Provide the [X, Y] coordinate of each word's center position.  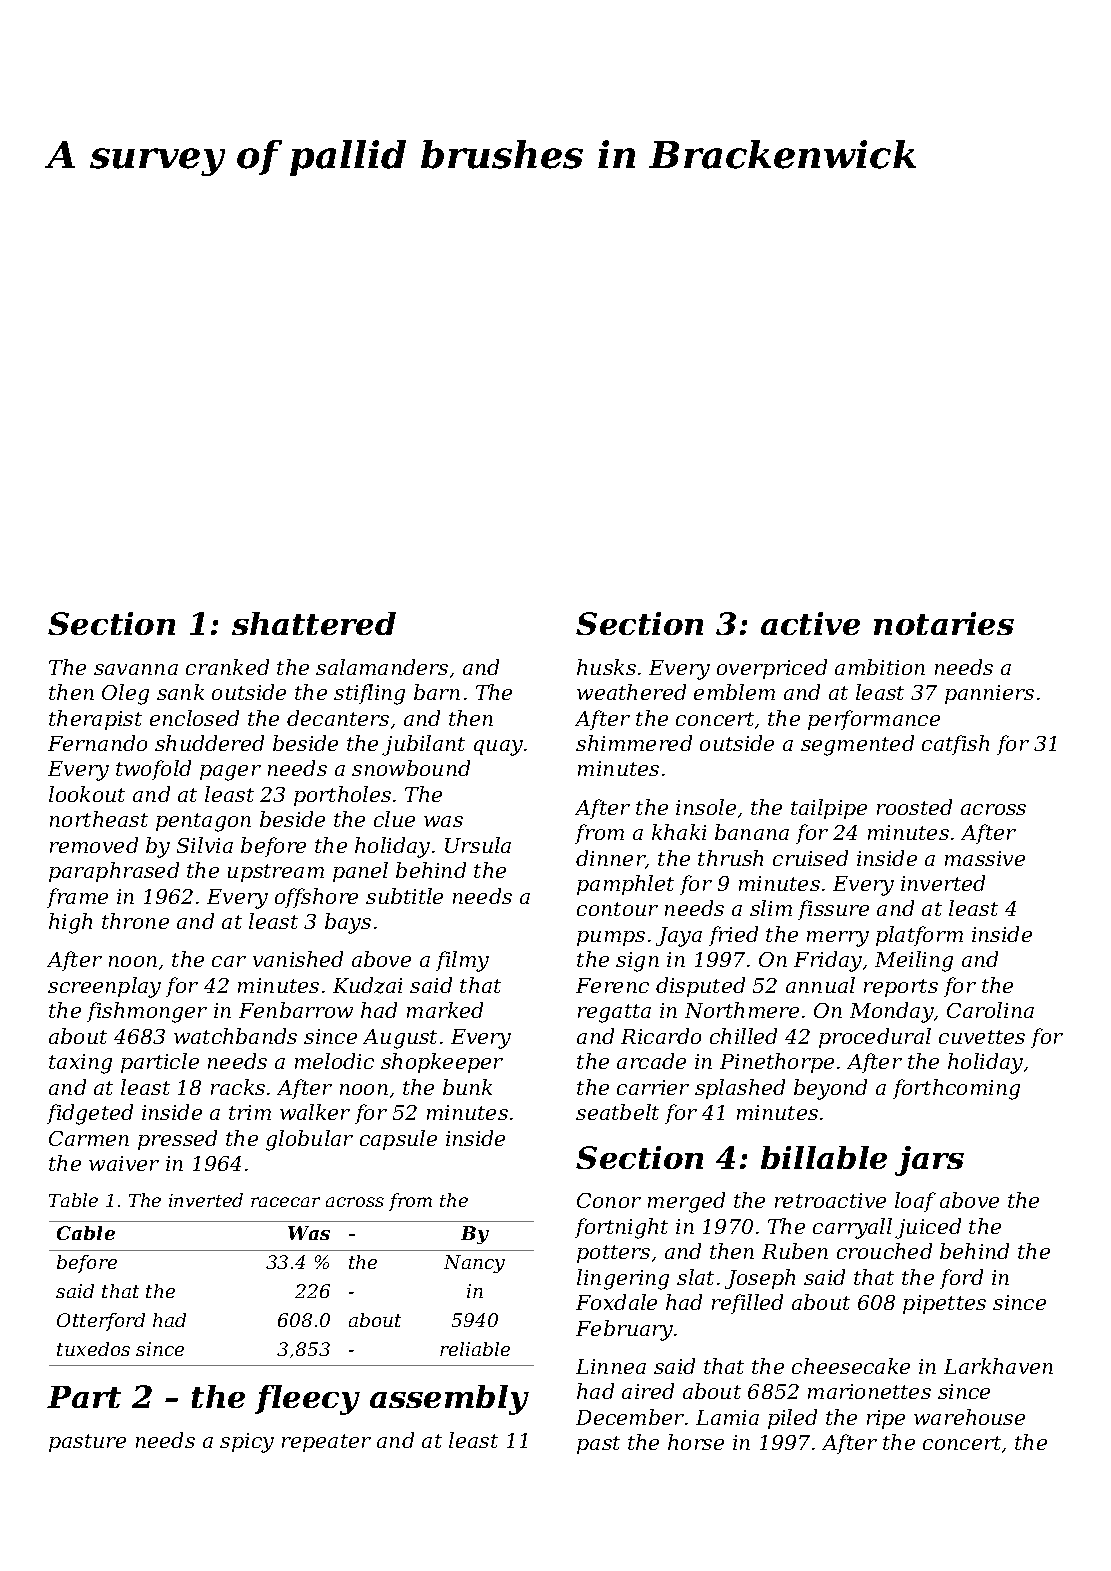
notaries [944, 623]
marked [445, 1010]
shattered [314, 623]
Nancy [474, 1264]
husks [606, 667]
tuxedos [93, 1349]
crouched [884, 1251]
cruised [810, 858]
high [70, 923]
